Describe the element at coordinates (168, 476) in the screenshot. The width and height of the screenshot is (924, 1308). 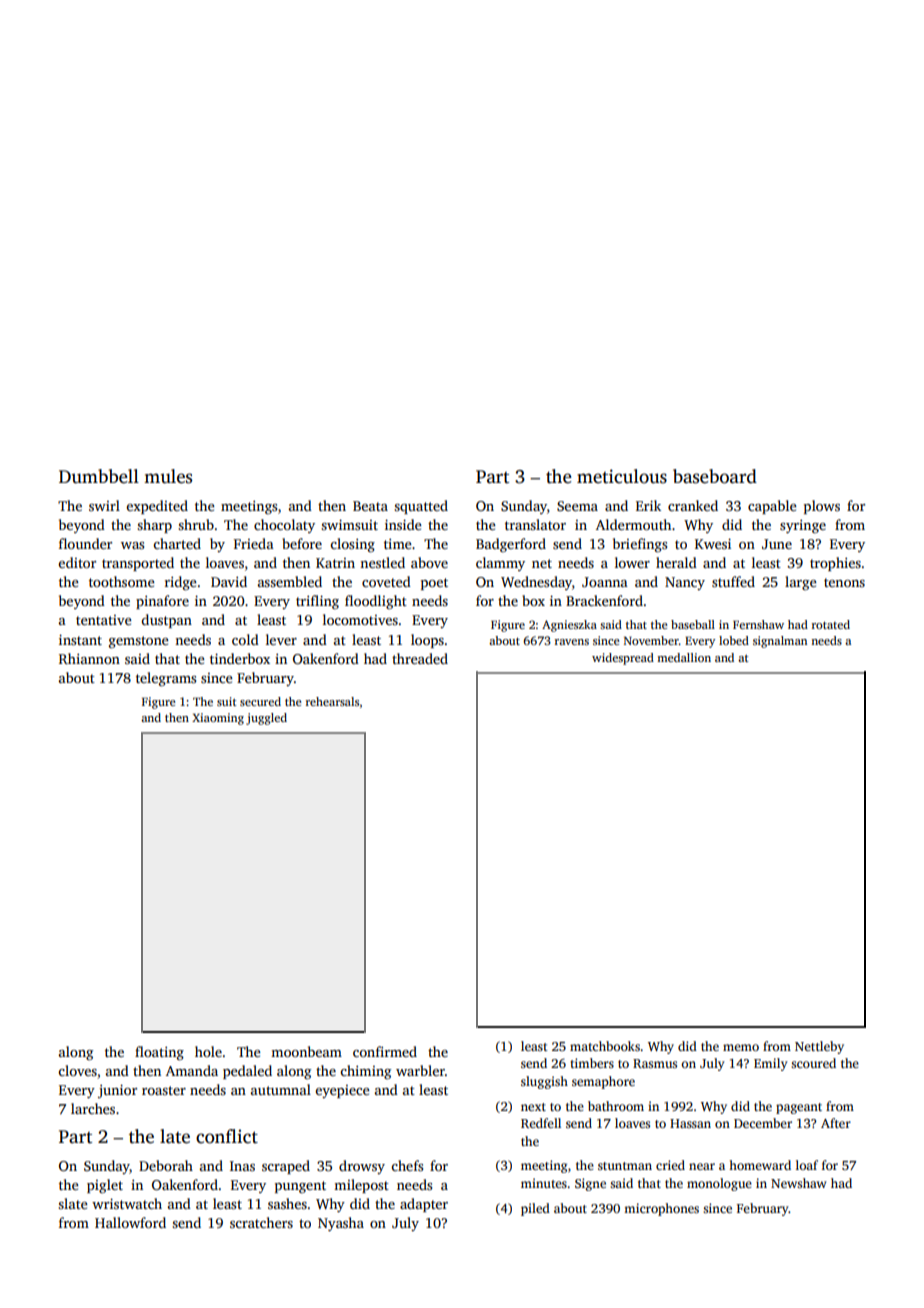
I see `mules` at that location.
